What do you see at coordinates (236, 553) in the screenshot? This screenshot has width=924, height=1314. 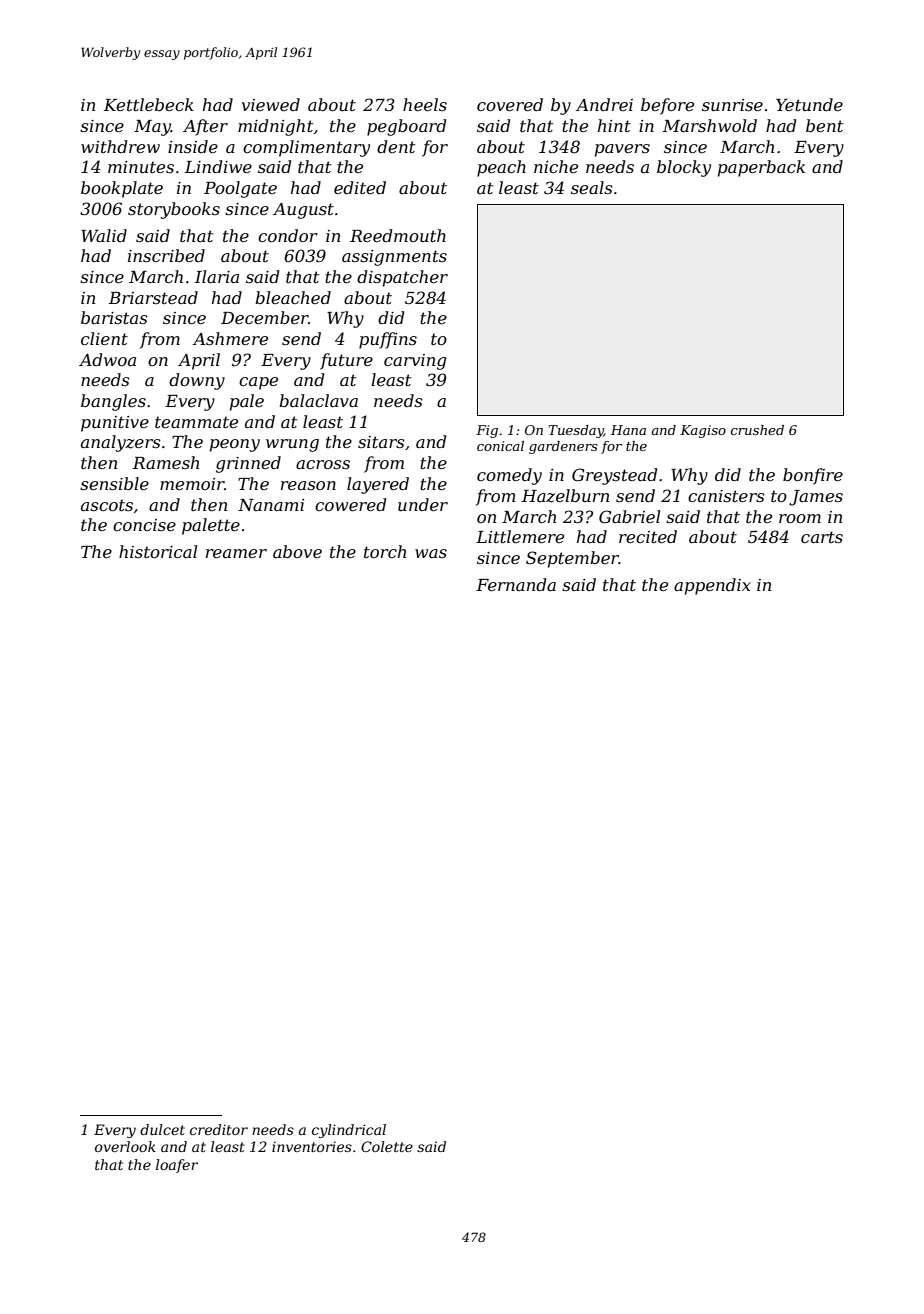 I see `reamer` at bounding box center [236, 553].
